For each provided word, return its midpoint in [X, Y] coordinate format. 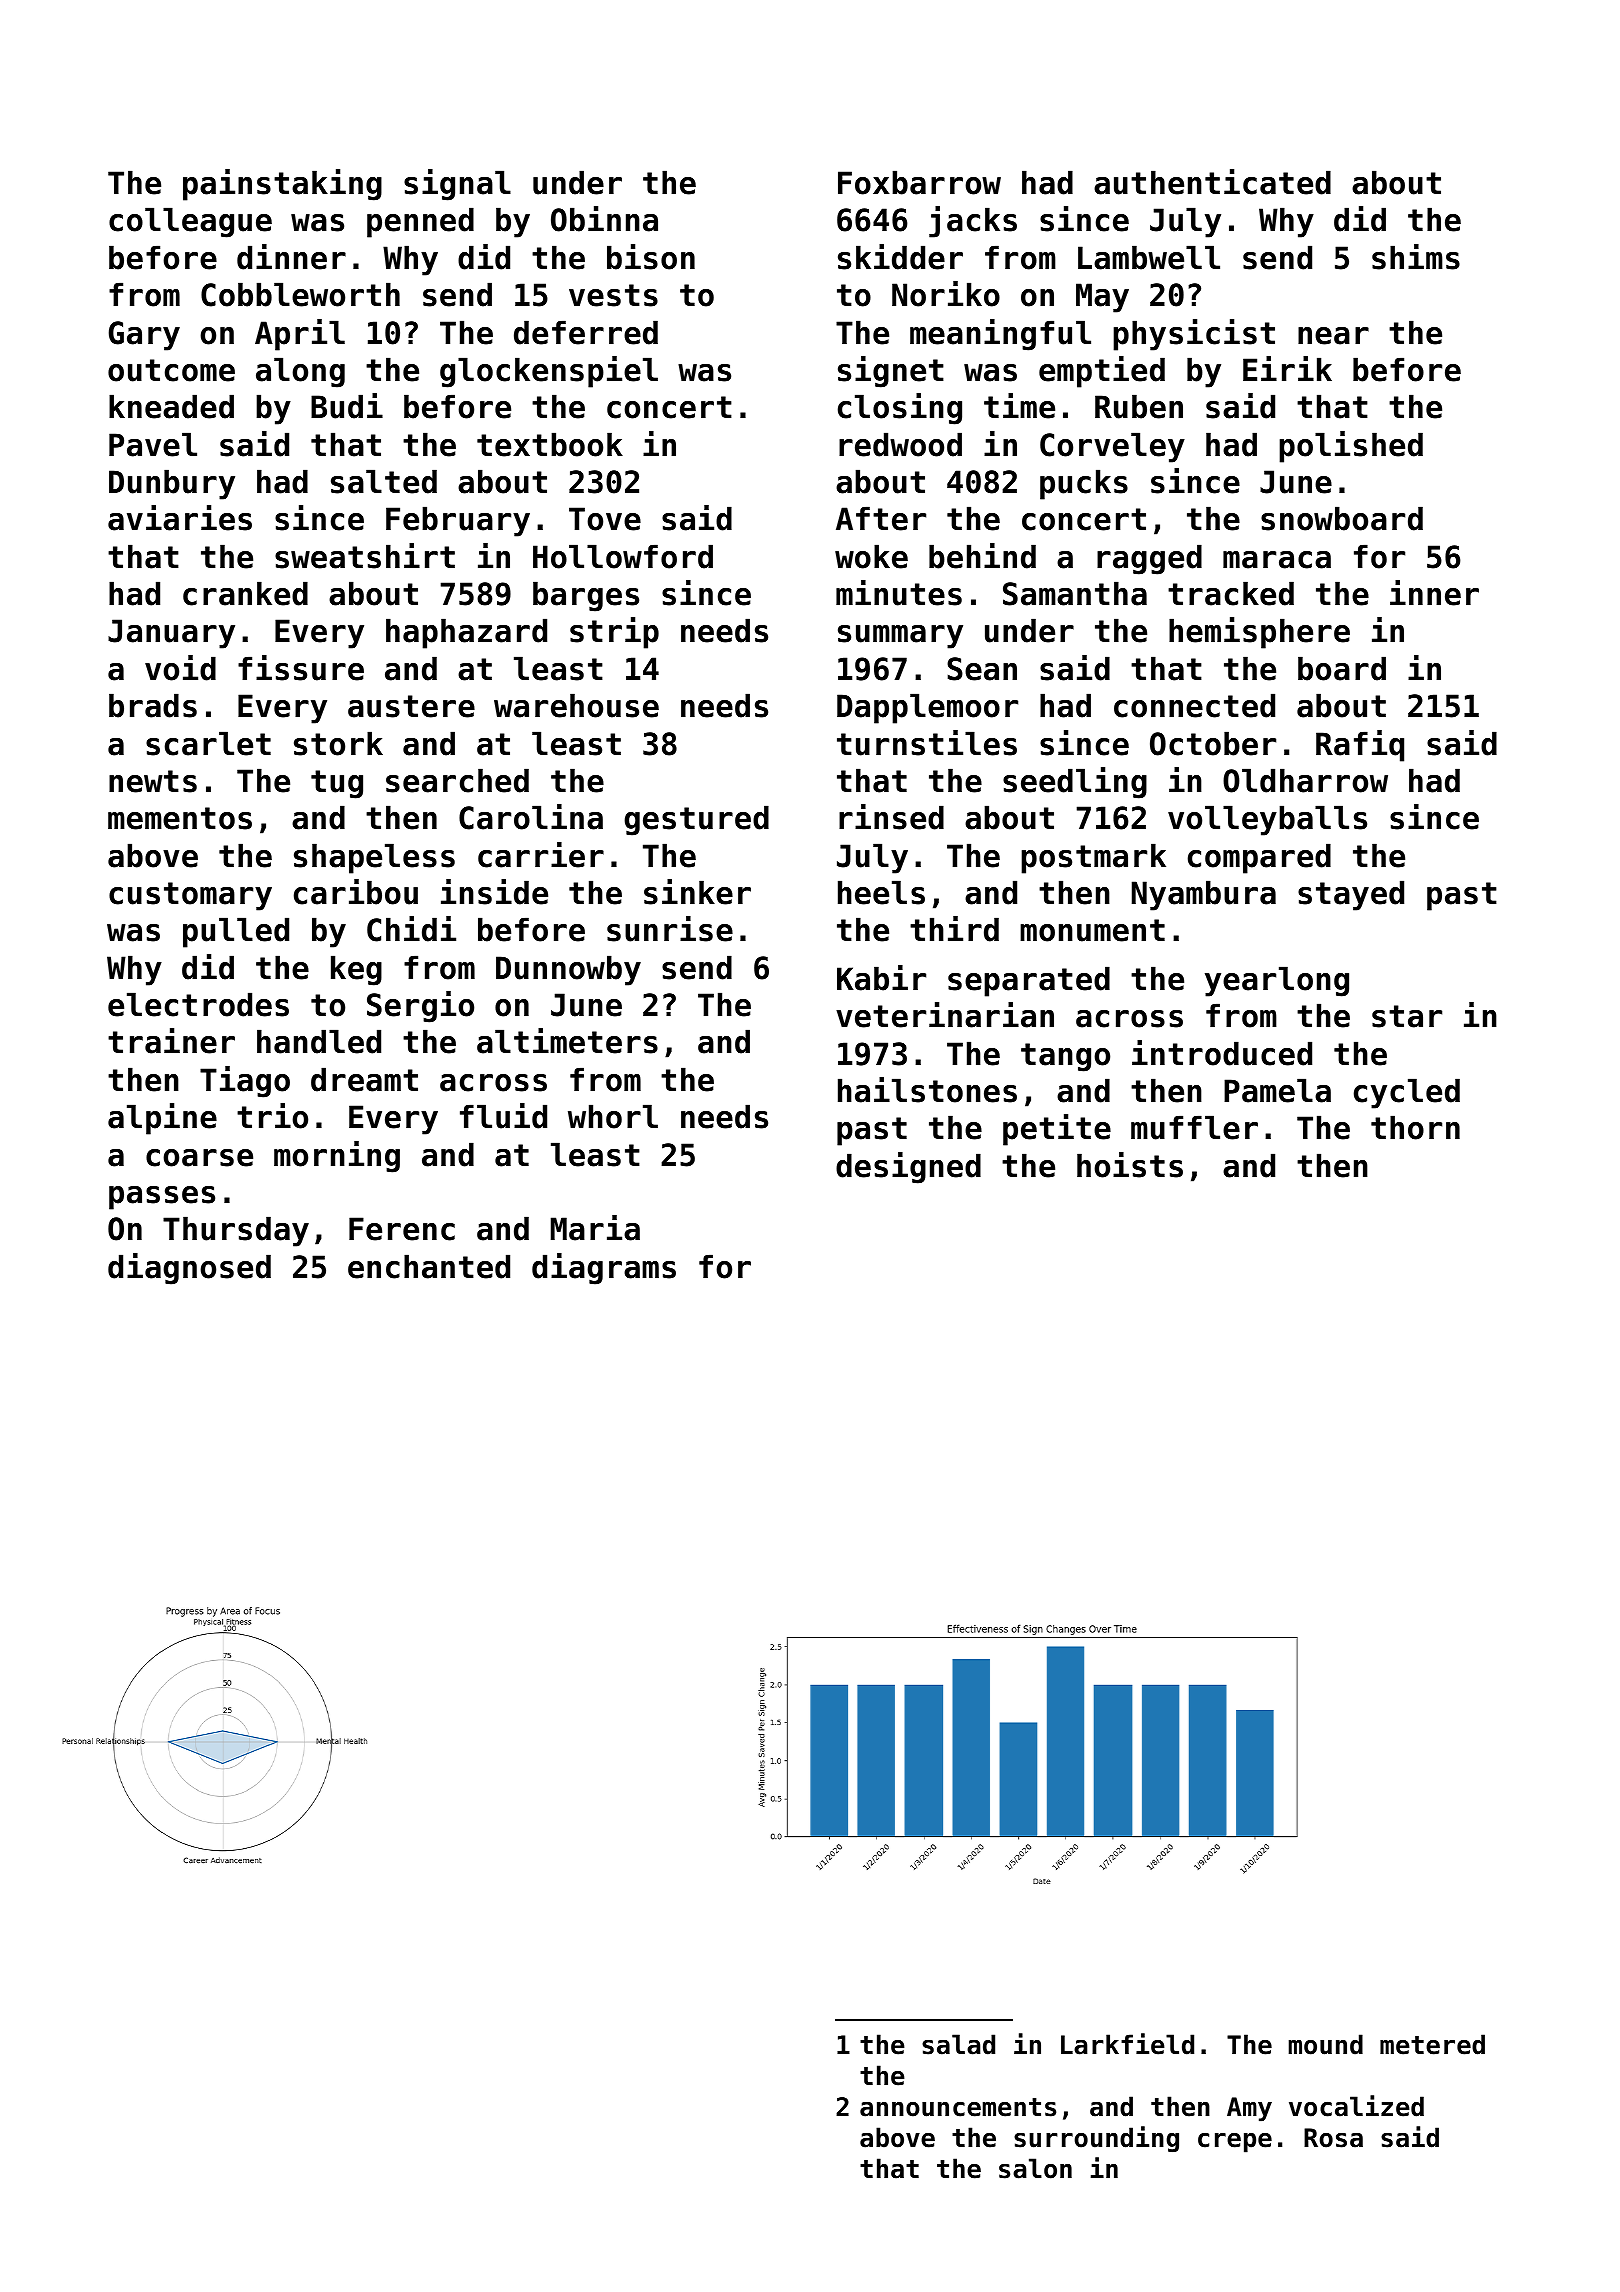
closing [900, 409]
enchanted [429, 1266]
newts [153, 781]
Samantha [1075, 593]
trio [272, 1116]
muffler [1194, 1127]
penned [420, 222]
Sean [982, 669]
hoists [1130, 1165]
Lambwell [1149, 257]
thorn [1415, 1127]
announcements [958, 2107]
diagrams [604, 1269]
